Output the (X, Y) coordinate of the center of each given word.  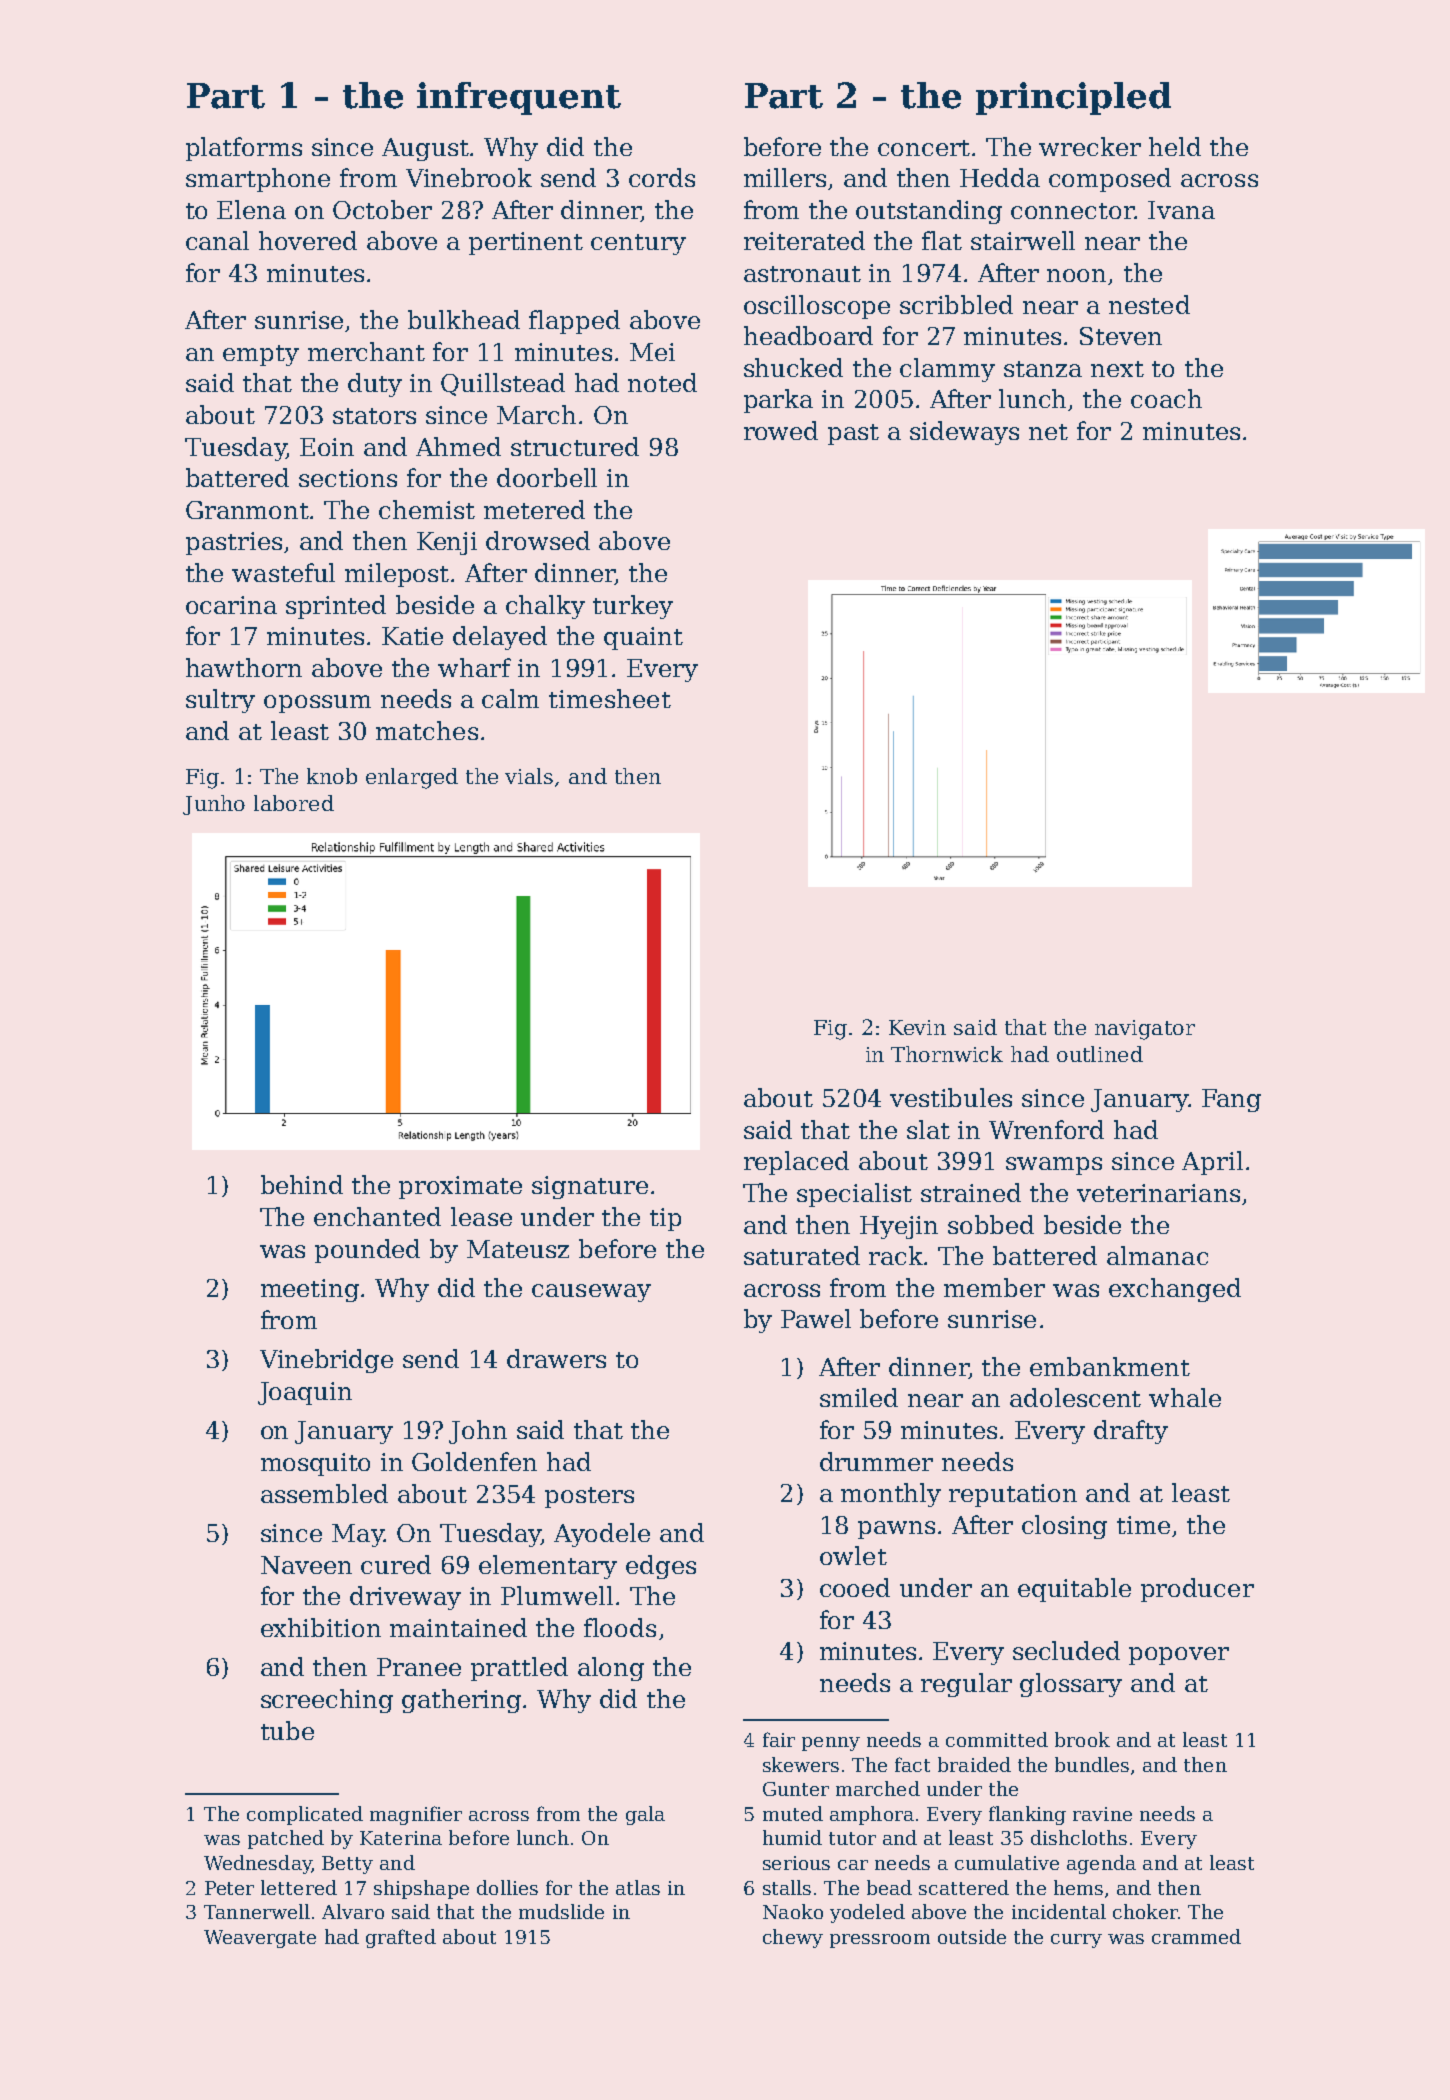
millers (785, 177)
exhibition (321, 1627)
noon (1076, 275)
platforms (244, 149)
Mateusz (518, 1249)
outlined (1100, 1054)
